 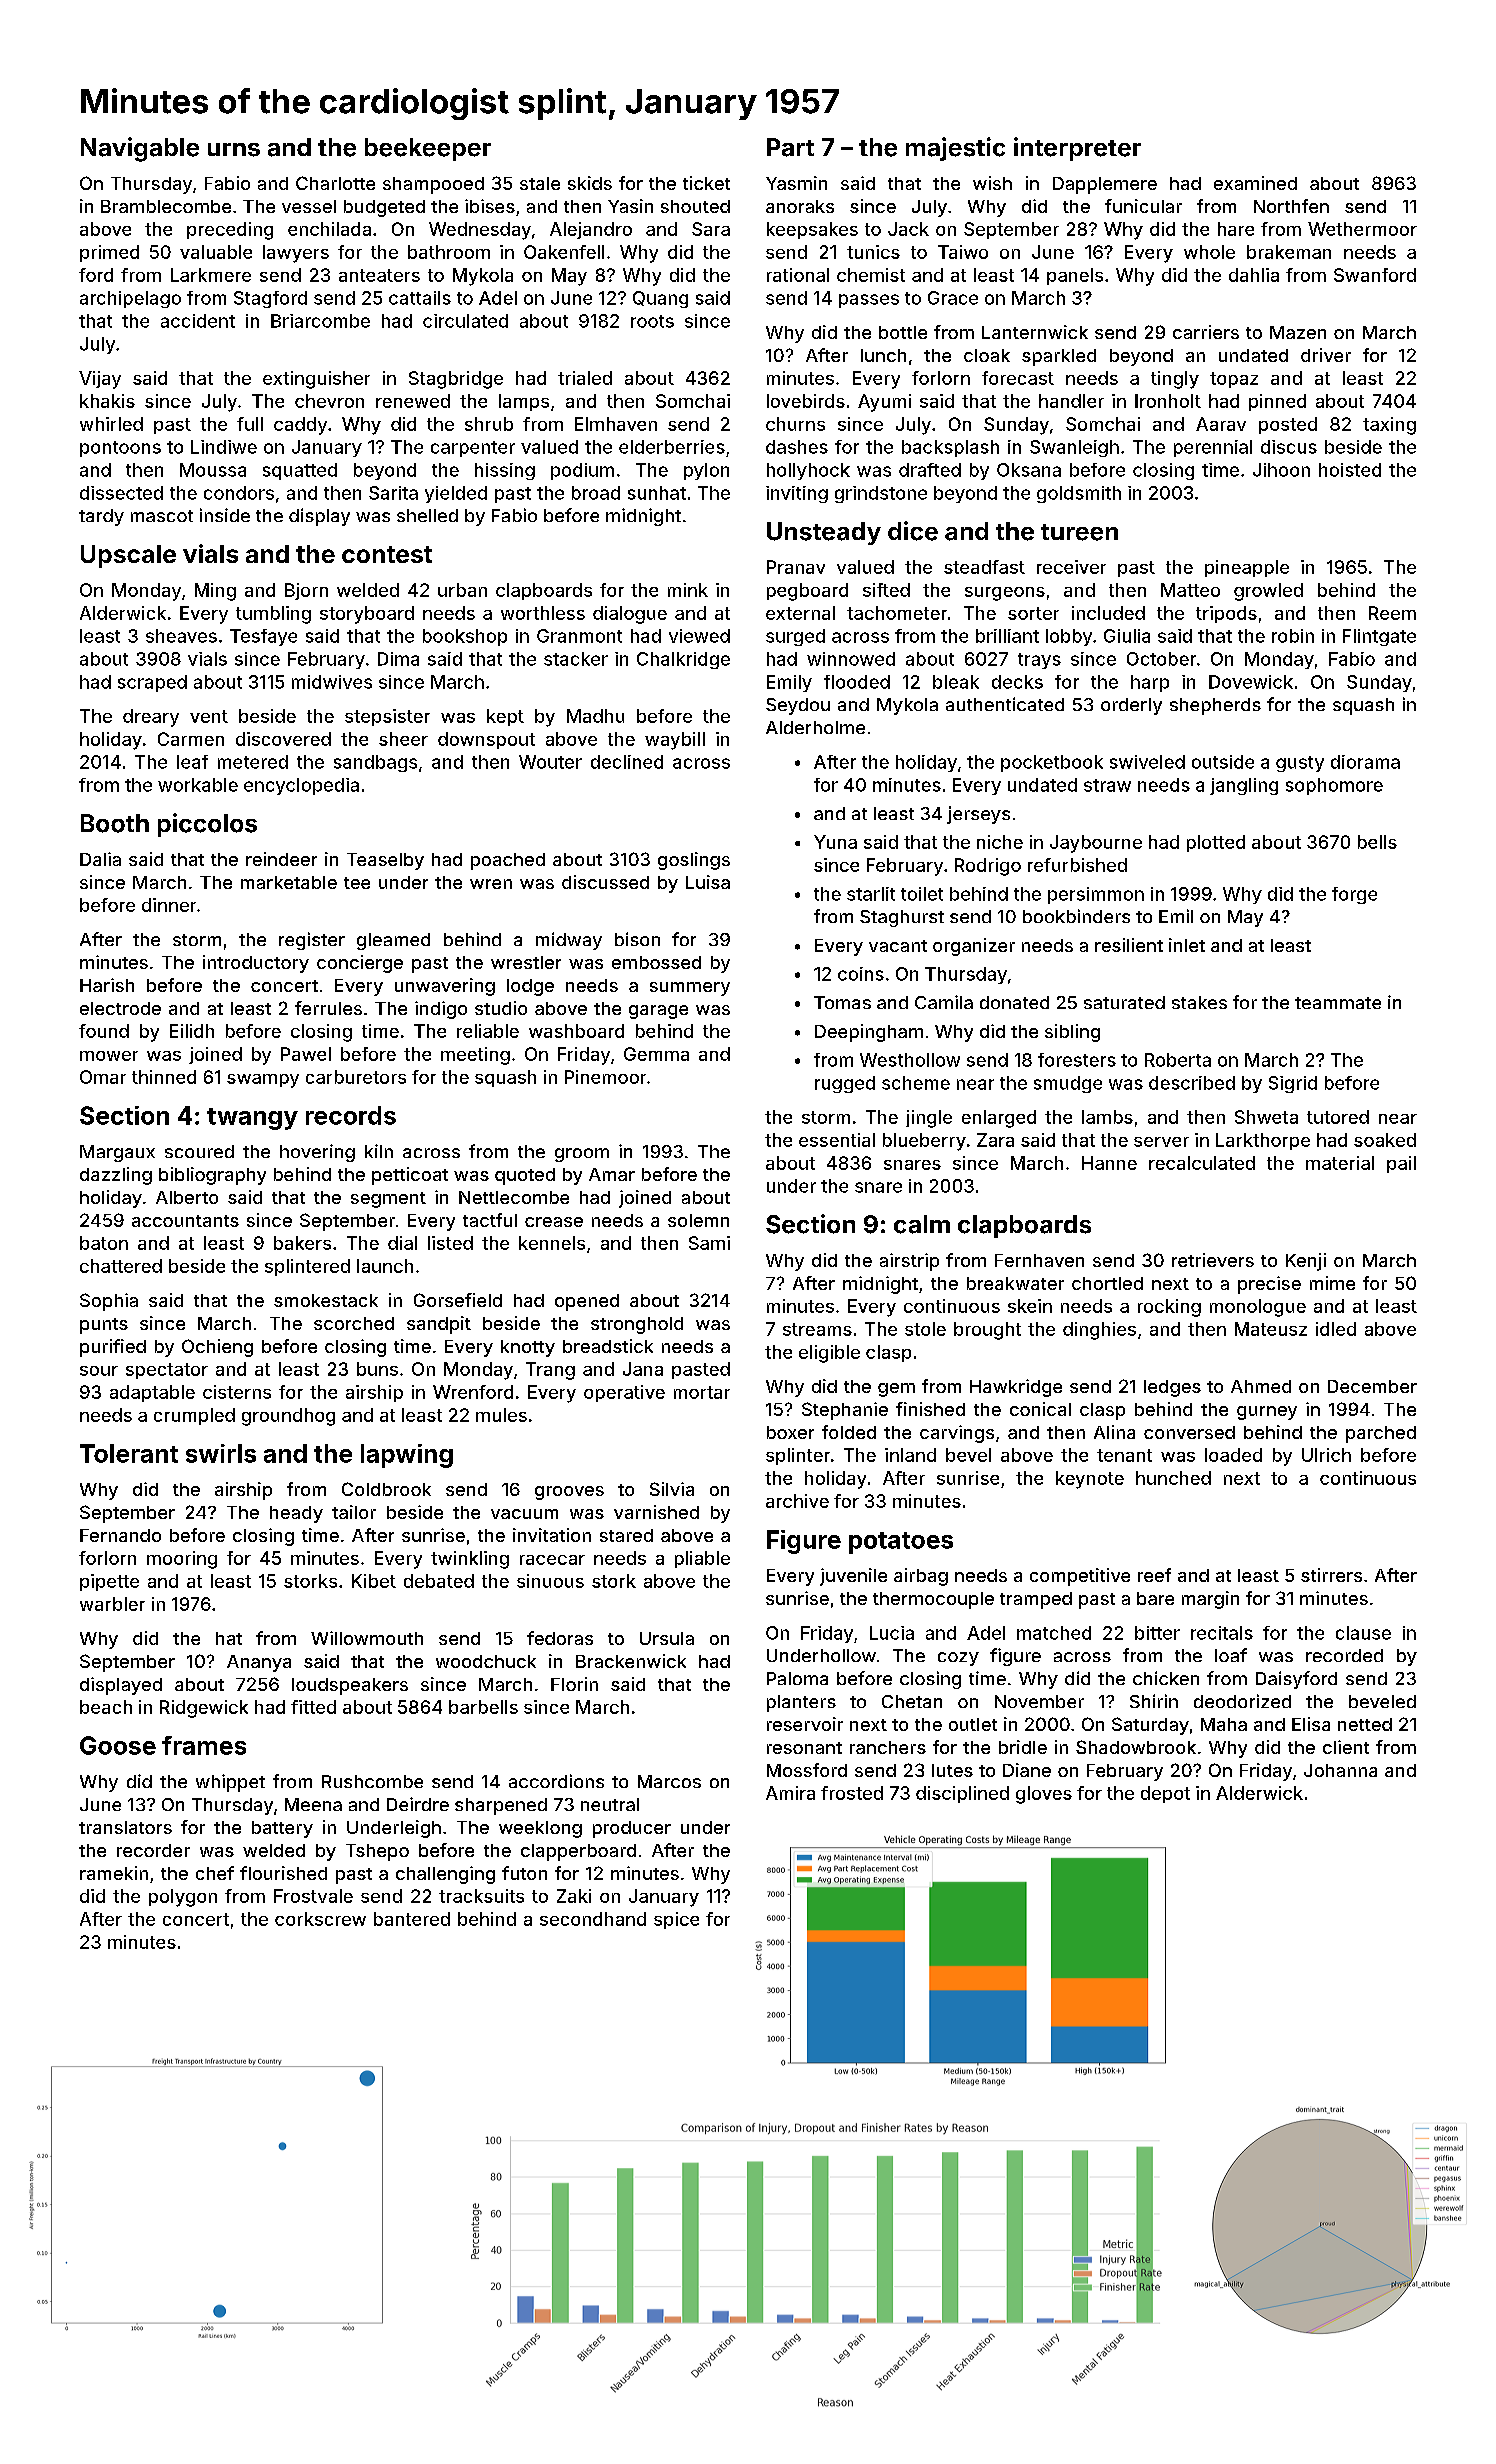 I want to click on majestic, so click(x=955, y=149).
